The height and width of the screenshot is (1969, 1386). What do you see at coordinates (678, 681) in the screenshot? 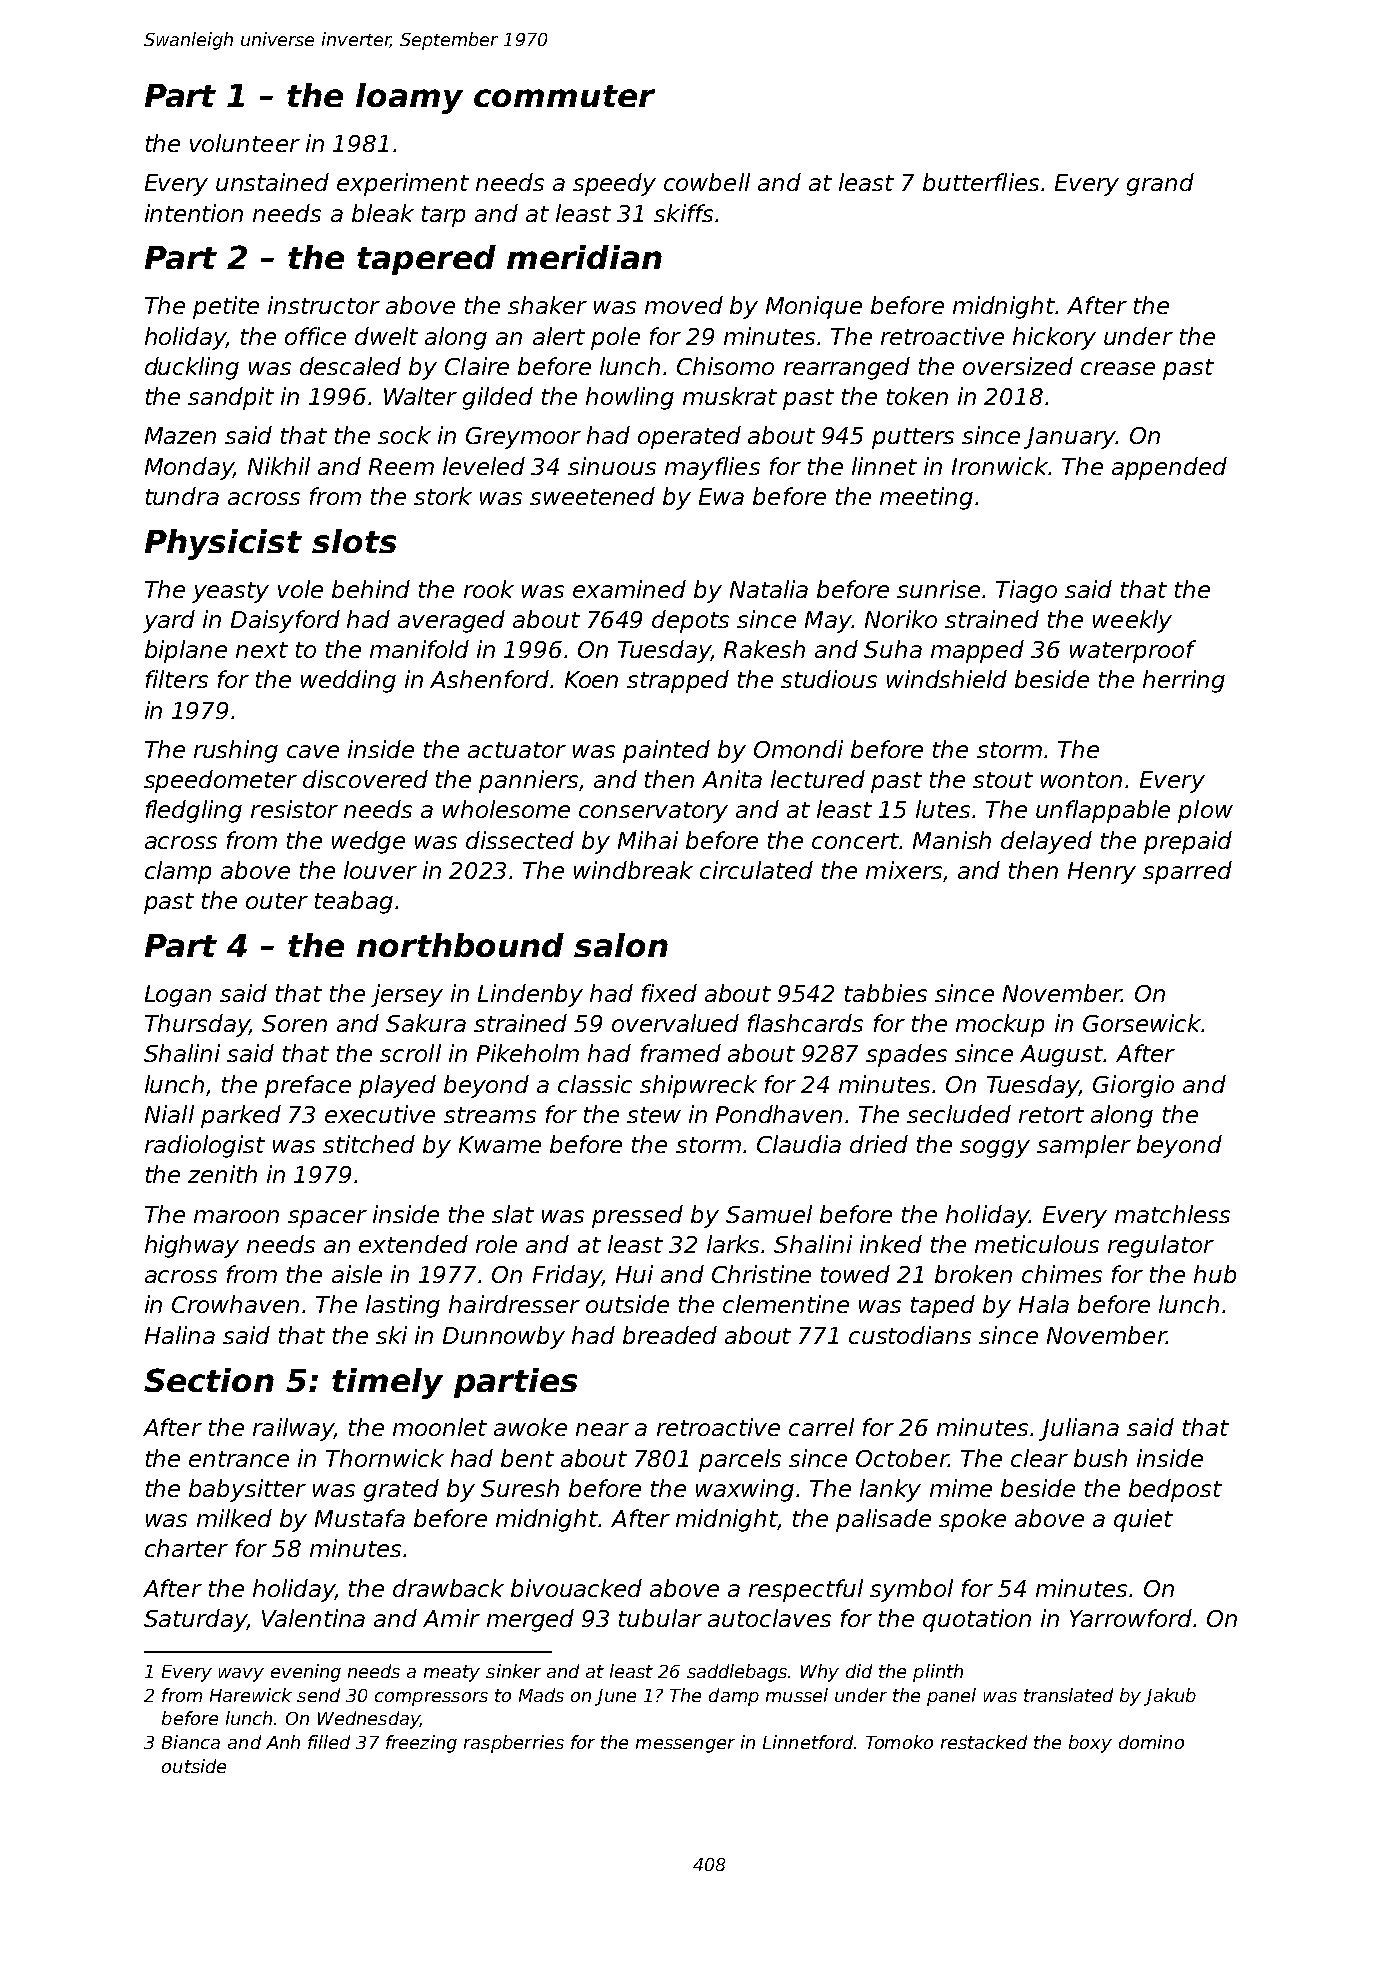
I see `strapped` at bounding box center [678, 681].
